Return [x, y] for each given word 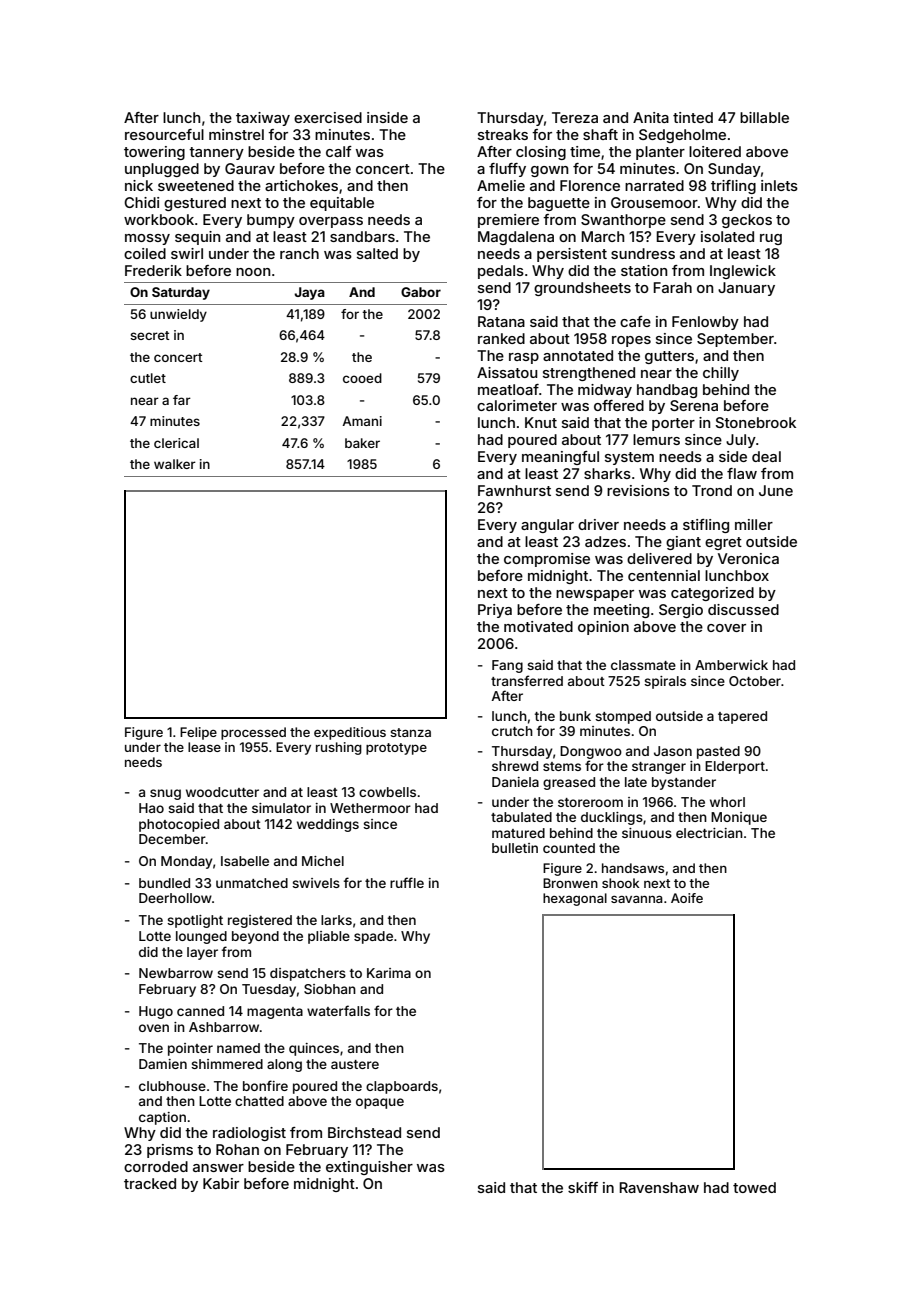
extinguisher [369, 1168]
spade [373, 937]
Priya [495, 611]
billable [764, 117]
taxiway [263, 119]
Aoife [687, 898]
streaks [503, 134]
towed [754, 1187]
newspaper [595, 595]
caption [162, 1118]
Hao [151, 808]
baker [362, 443]
